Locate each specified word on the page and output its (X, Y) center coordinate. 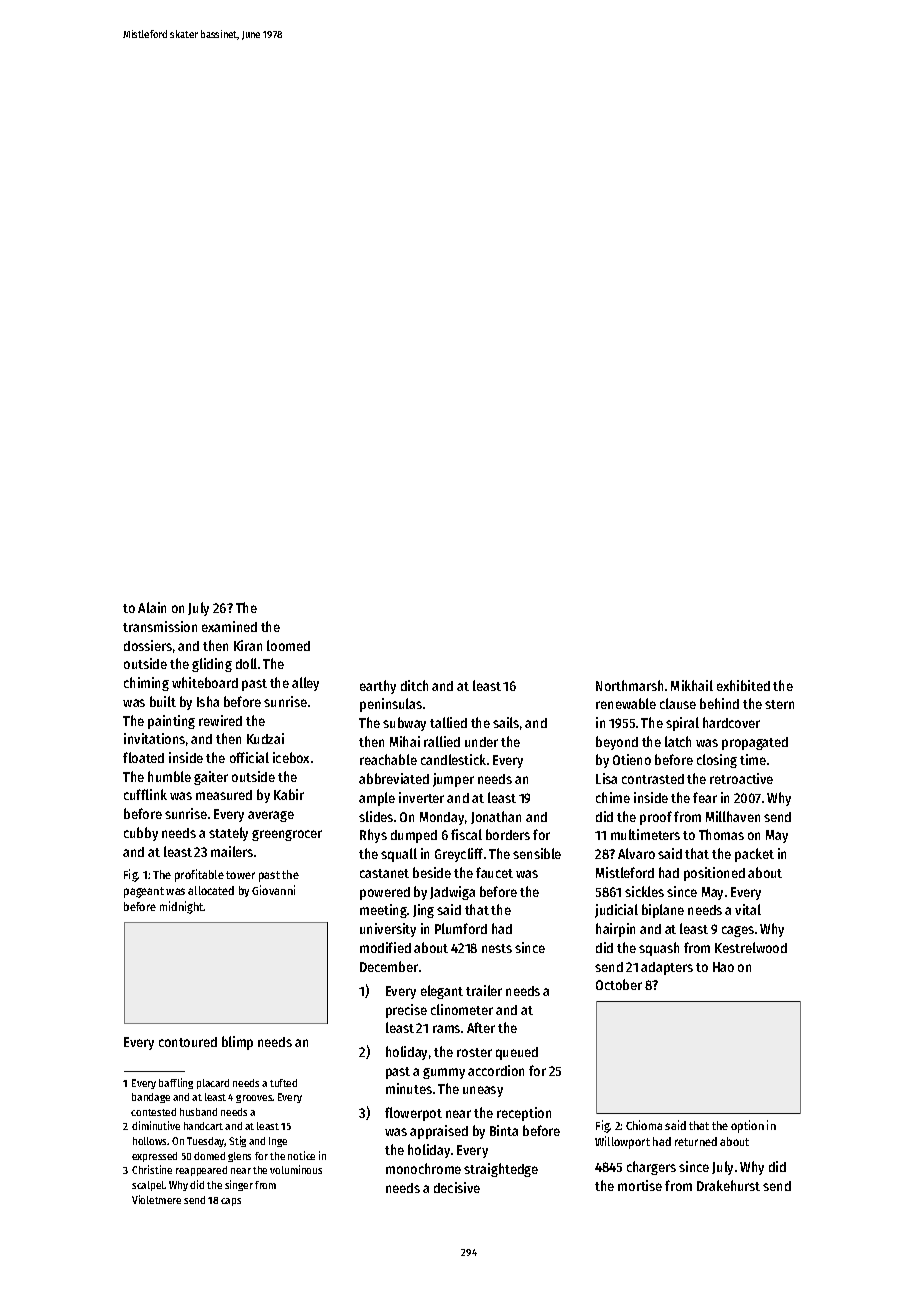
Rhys (373, 836)
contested (153, 1112)
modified (385, 947)
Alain (152, 607)
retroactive (741, 778)
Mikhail (692, 685)
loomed (288, 645)
